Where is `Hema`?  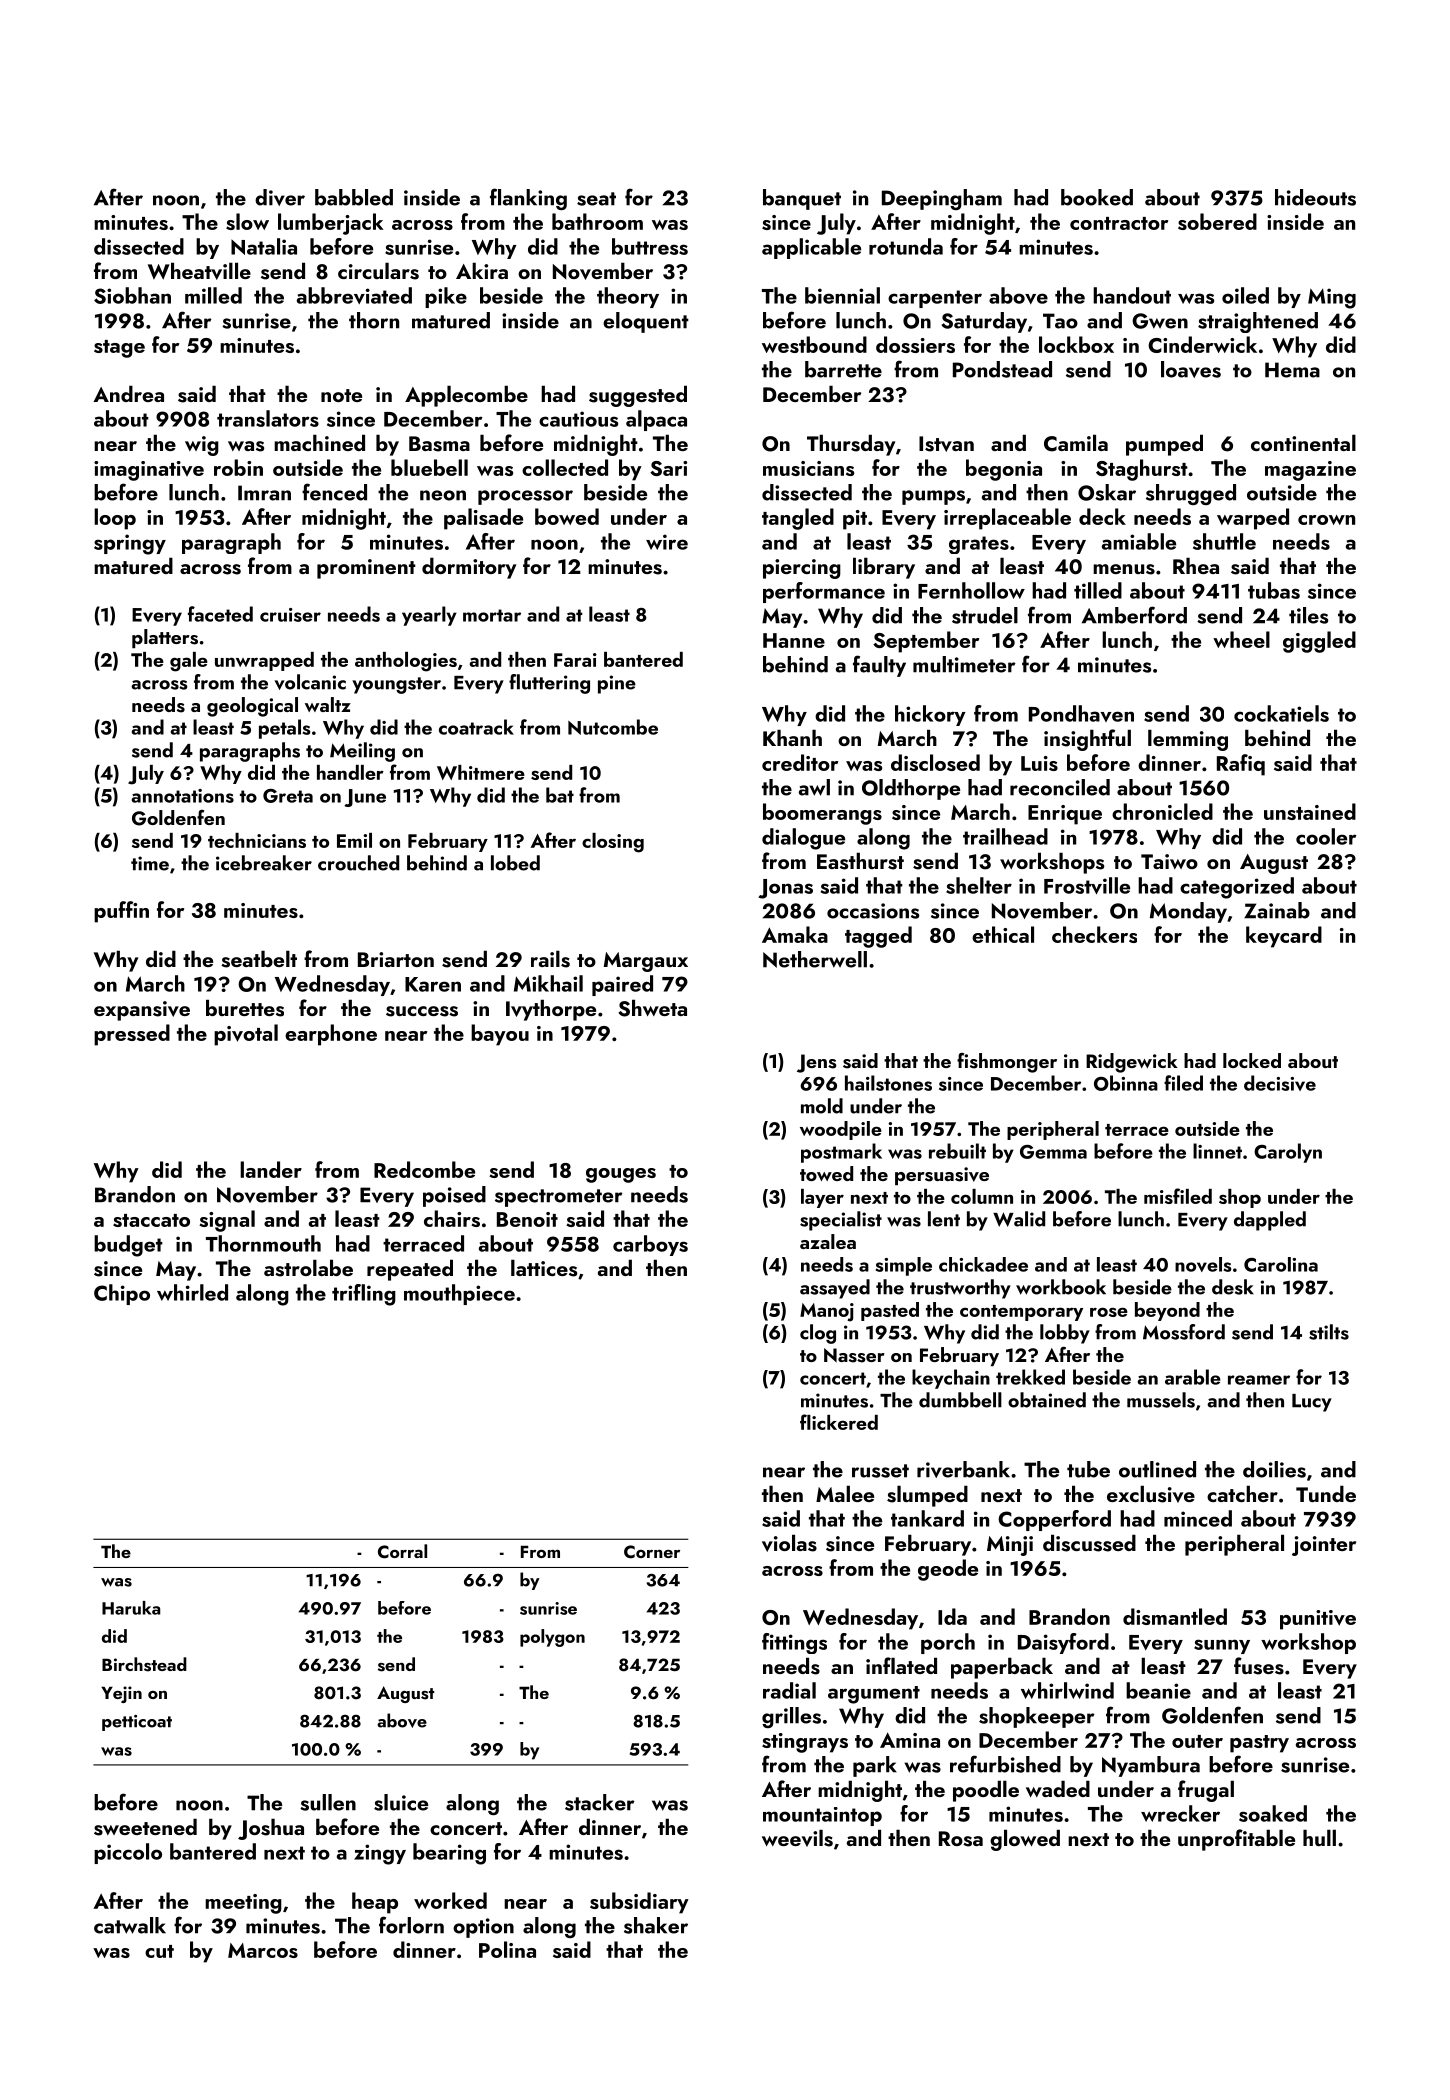
Hema is located at coordinates (1292, 370).
